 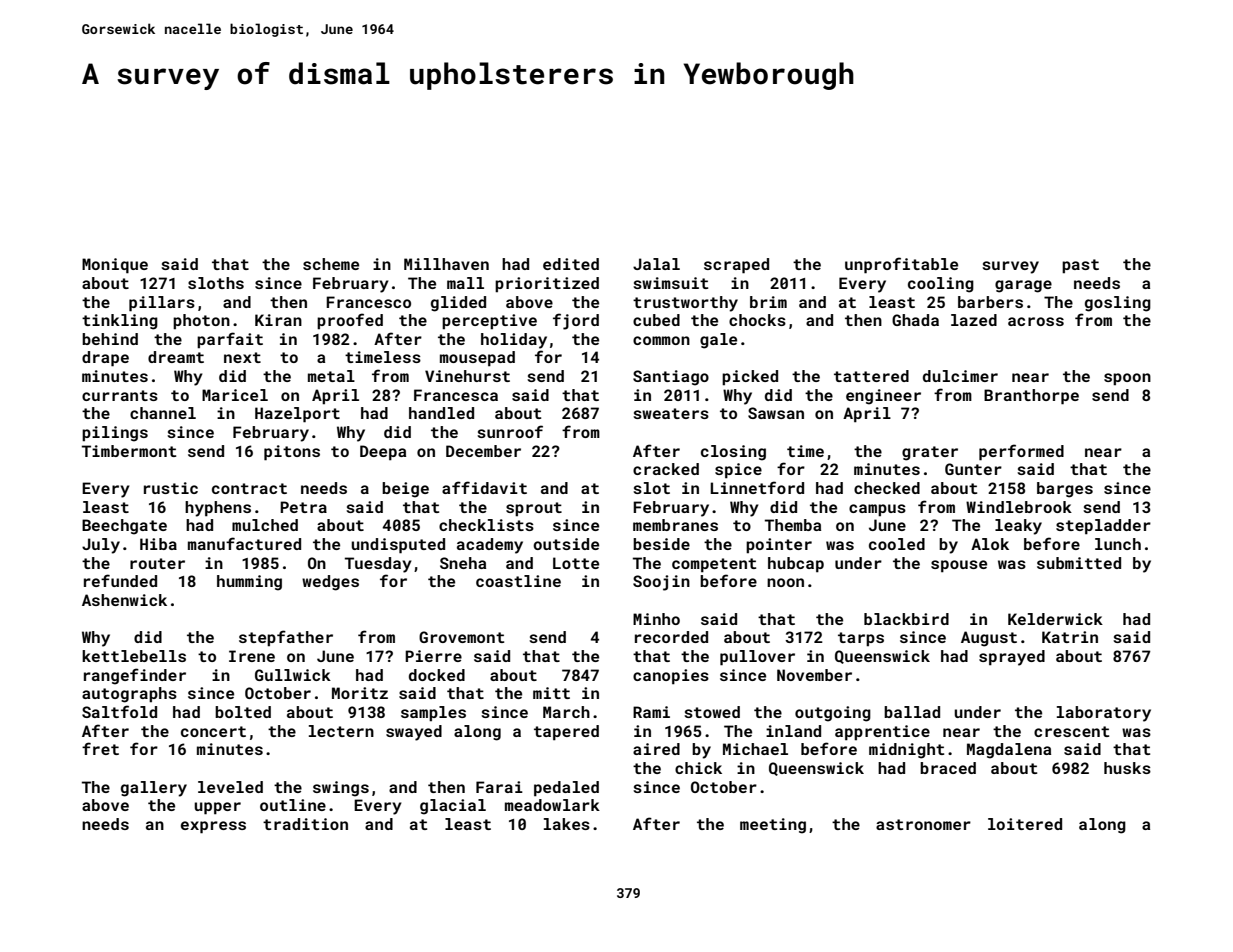 I want to click on Gunter, so click(x=973, y=469).
